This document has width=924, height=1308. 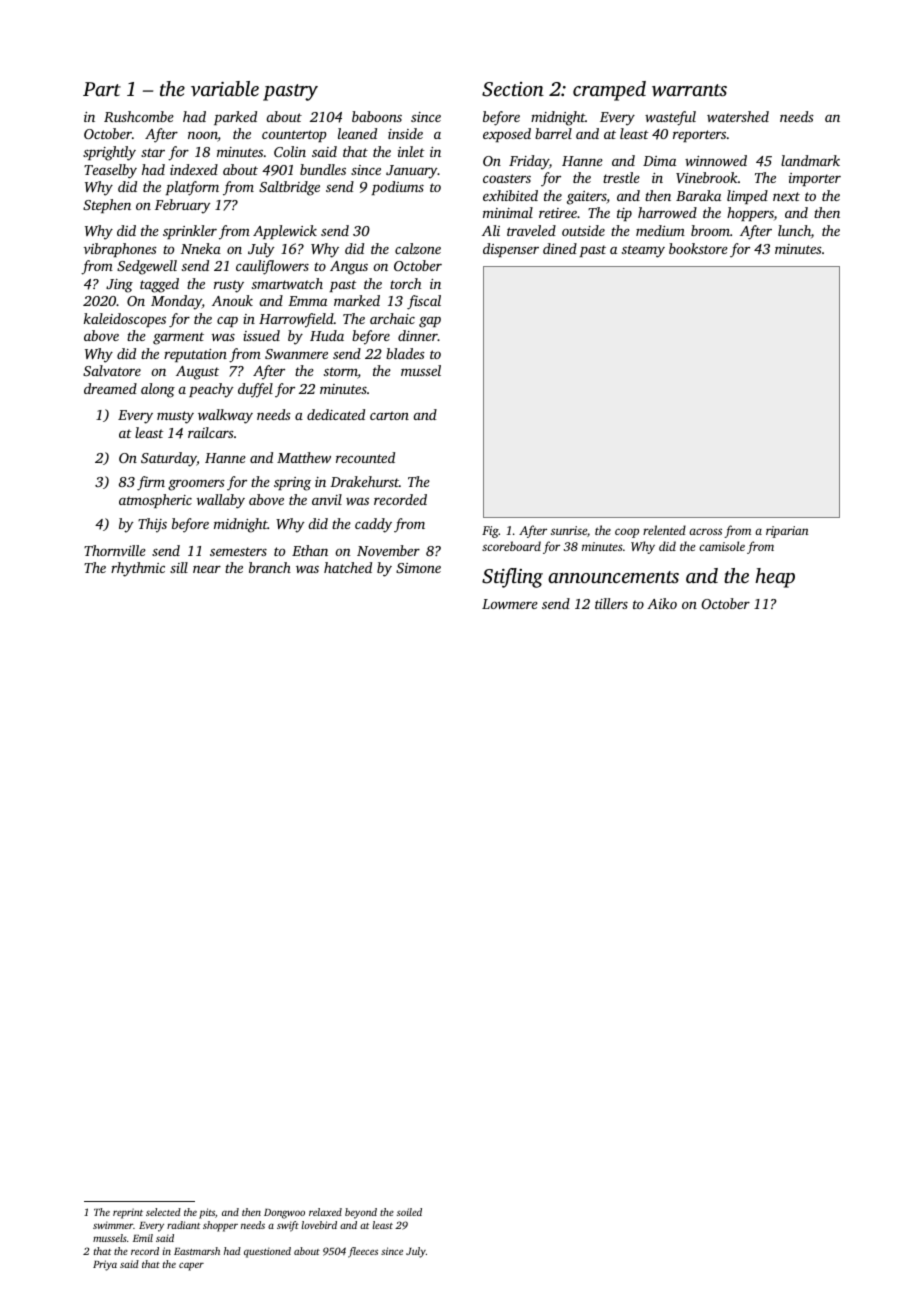 What do you see at coordinates (689, 90) in the document?
I see `warrants` at bounding box center [689, 90].
